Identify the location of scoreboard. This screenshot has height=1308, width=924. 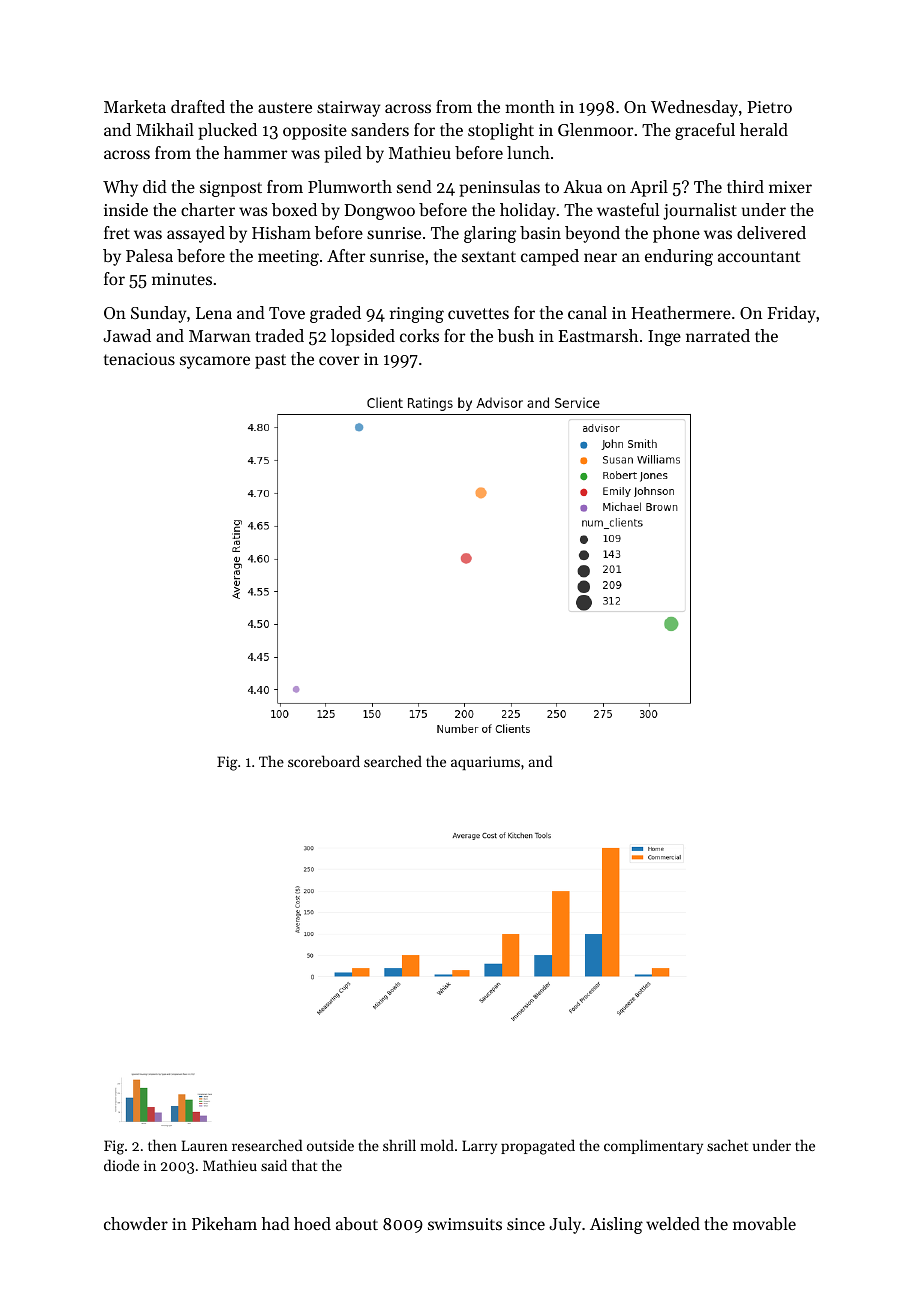
(324, 761).
